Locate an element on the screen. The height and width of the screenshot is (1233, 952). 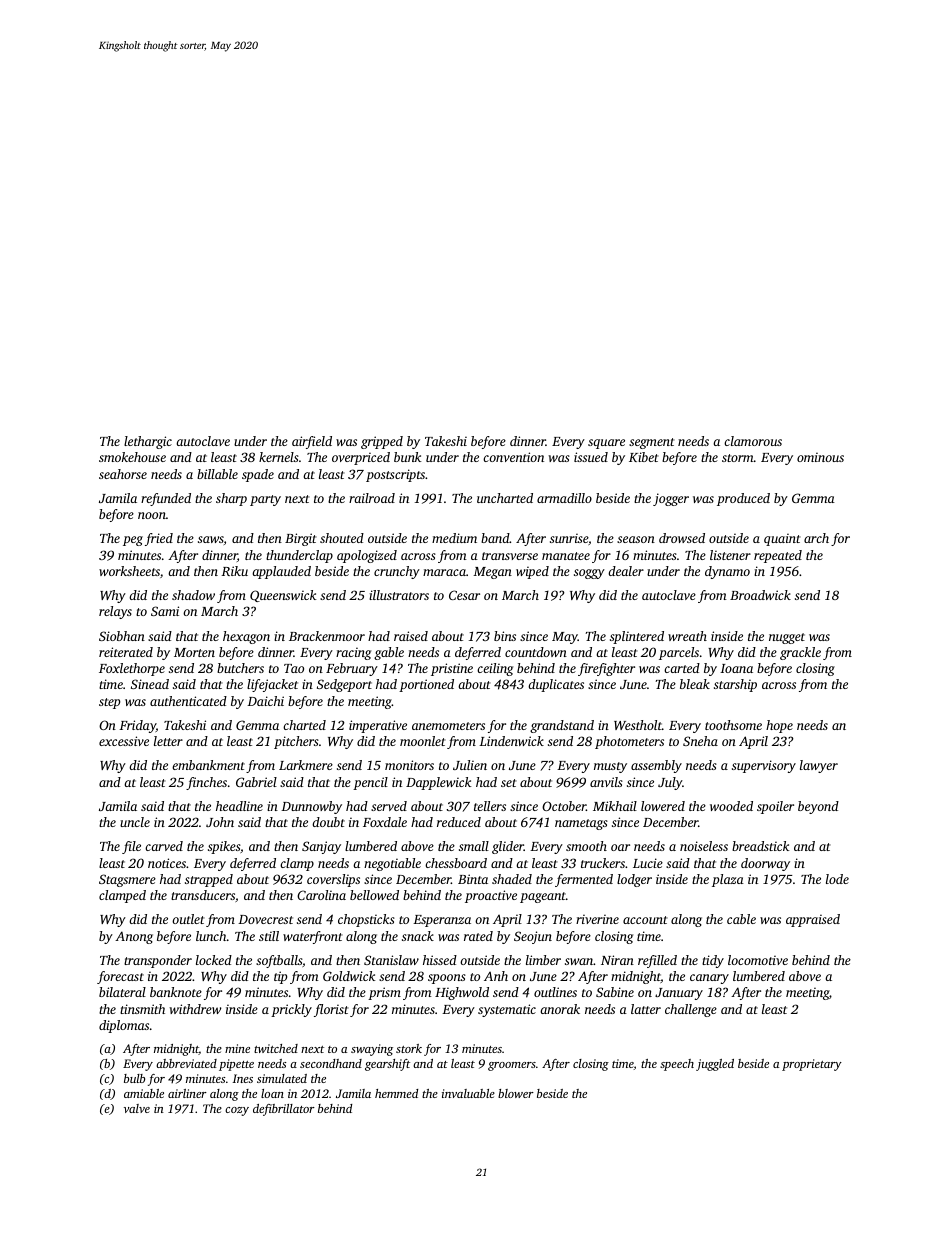
beyond is located at coordinates (818, 807).
